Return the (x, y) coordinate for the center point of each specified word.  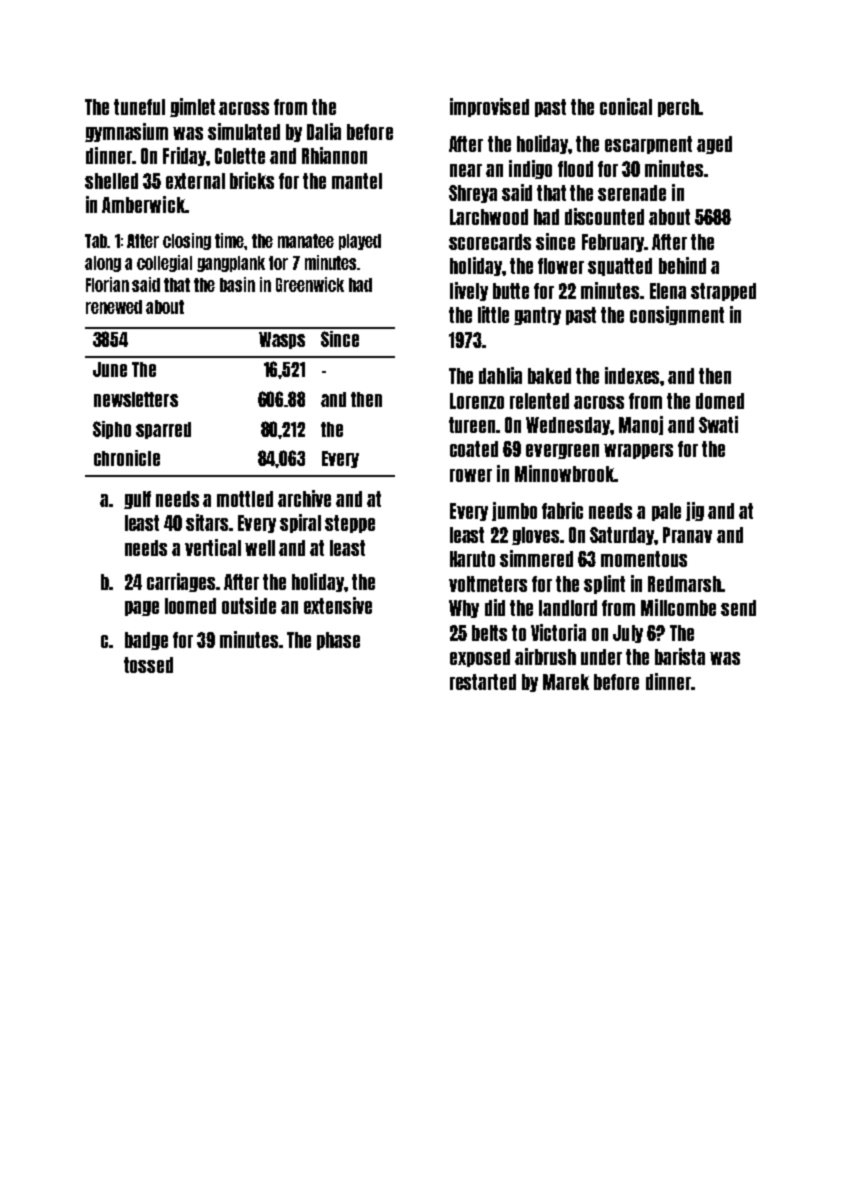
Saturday (622, 536)
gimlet (192, 107)
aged (714, 145)
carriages (181, 582)
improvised (489, 107)
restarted (483, 682)
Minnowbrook (564, 473)
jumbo (514, 511)
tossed (148, 665)
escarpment (648, 145)
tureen (473, 425)
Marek (566, 682)
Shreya (473, 194)
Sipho (112, 430)
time (229, 240)
